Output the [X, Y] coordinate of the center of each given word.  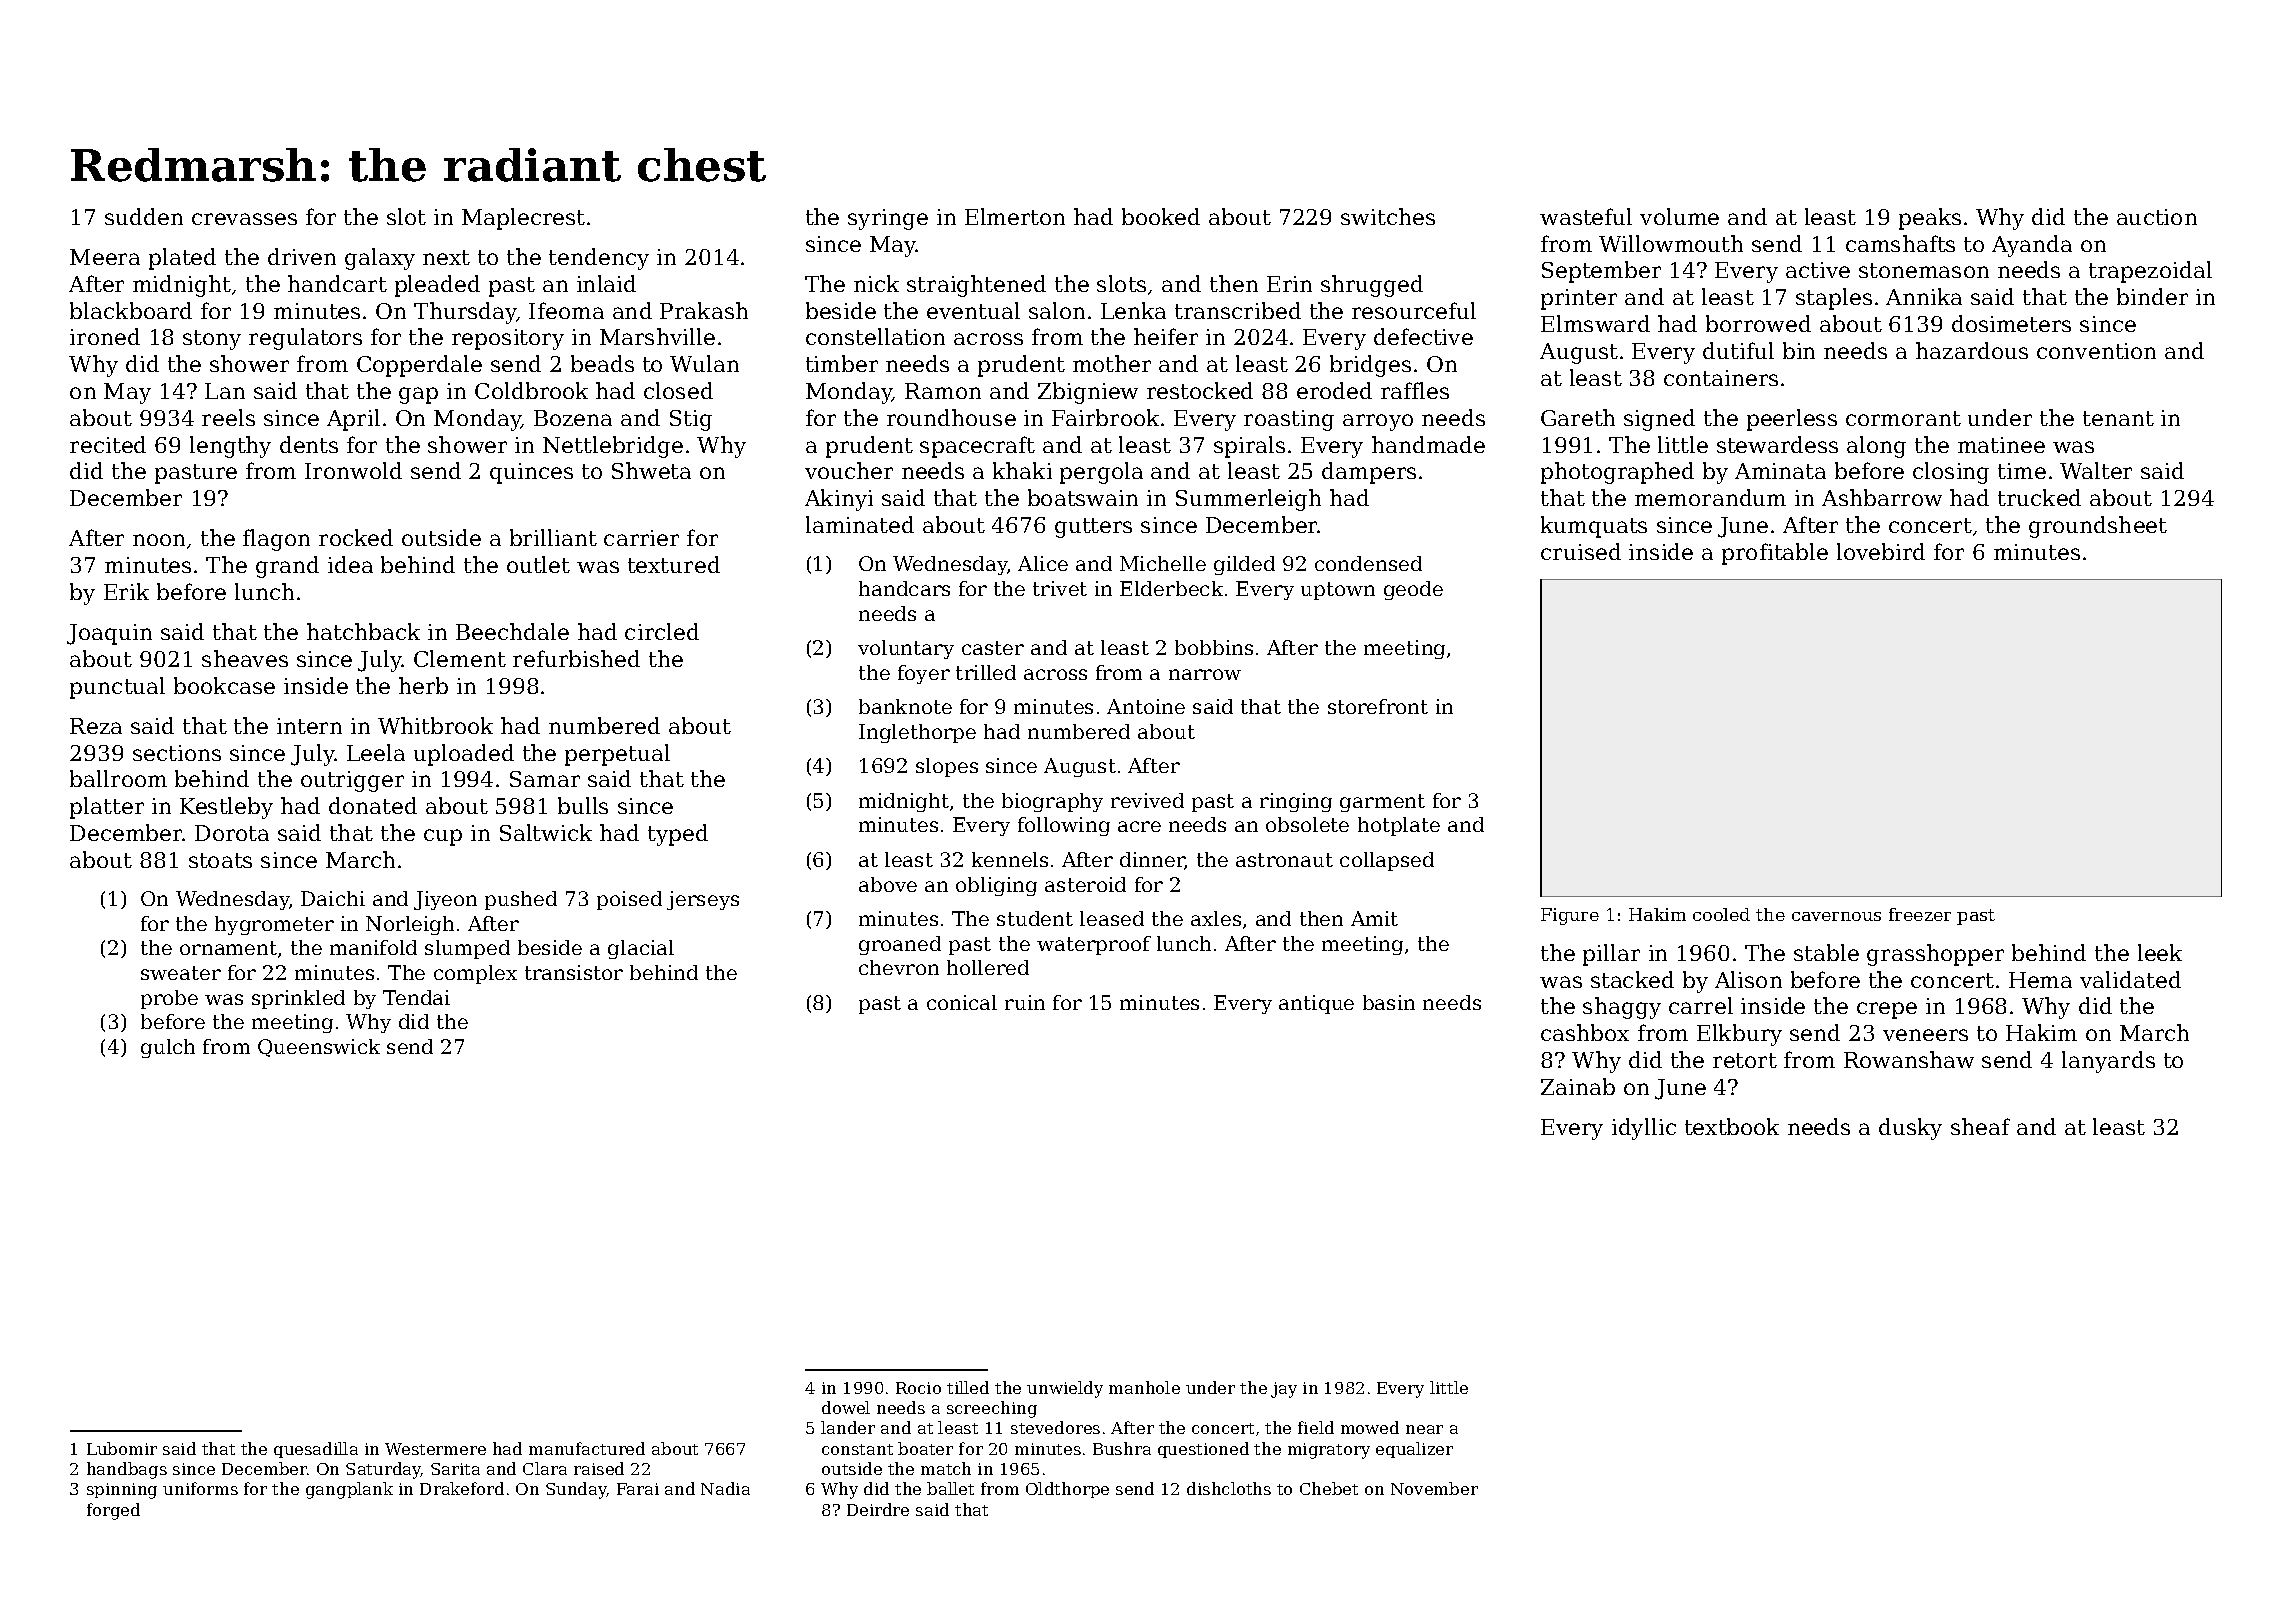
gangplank [349, 1490]
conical [962, 1002]
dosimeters [2011, 323]
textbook [1732, 1126]
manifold [373, 947]
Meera [105, 257]
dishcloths [1229, 1488]
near [1424, 1429]
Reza [96, 726]
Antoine [1146, 706]
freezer [1920, 914]
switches [1388, 216]
